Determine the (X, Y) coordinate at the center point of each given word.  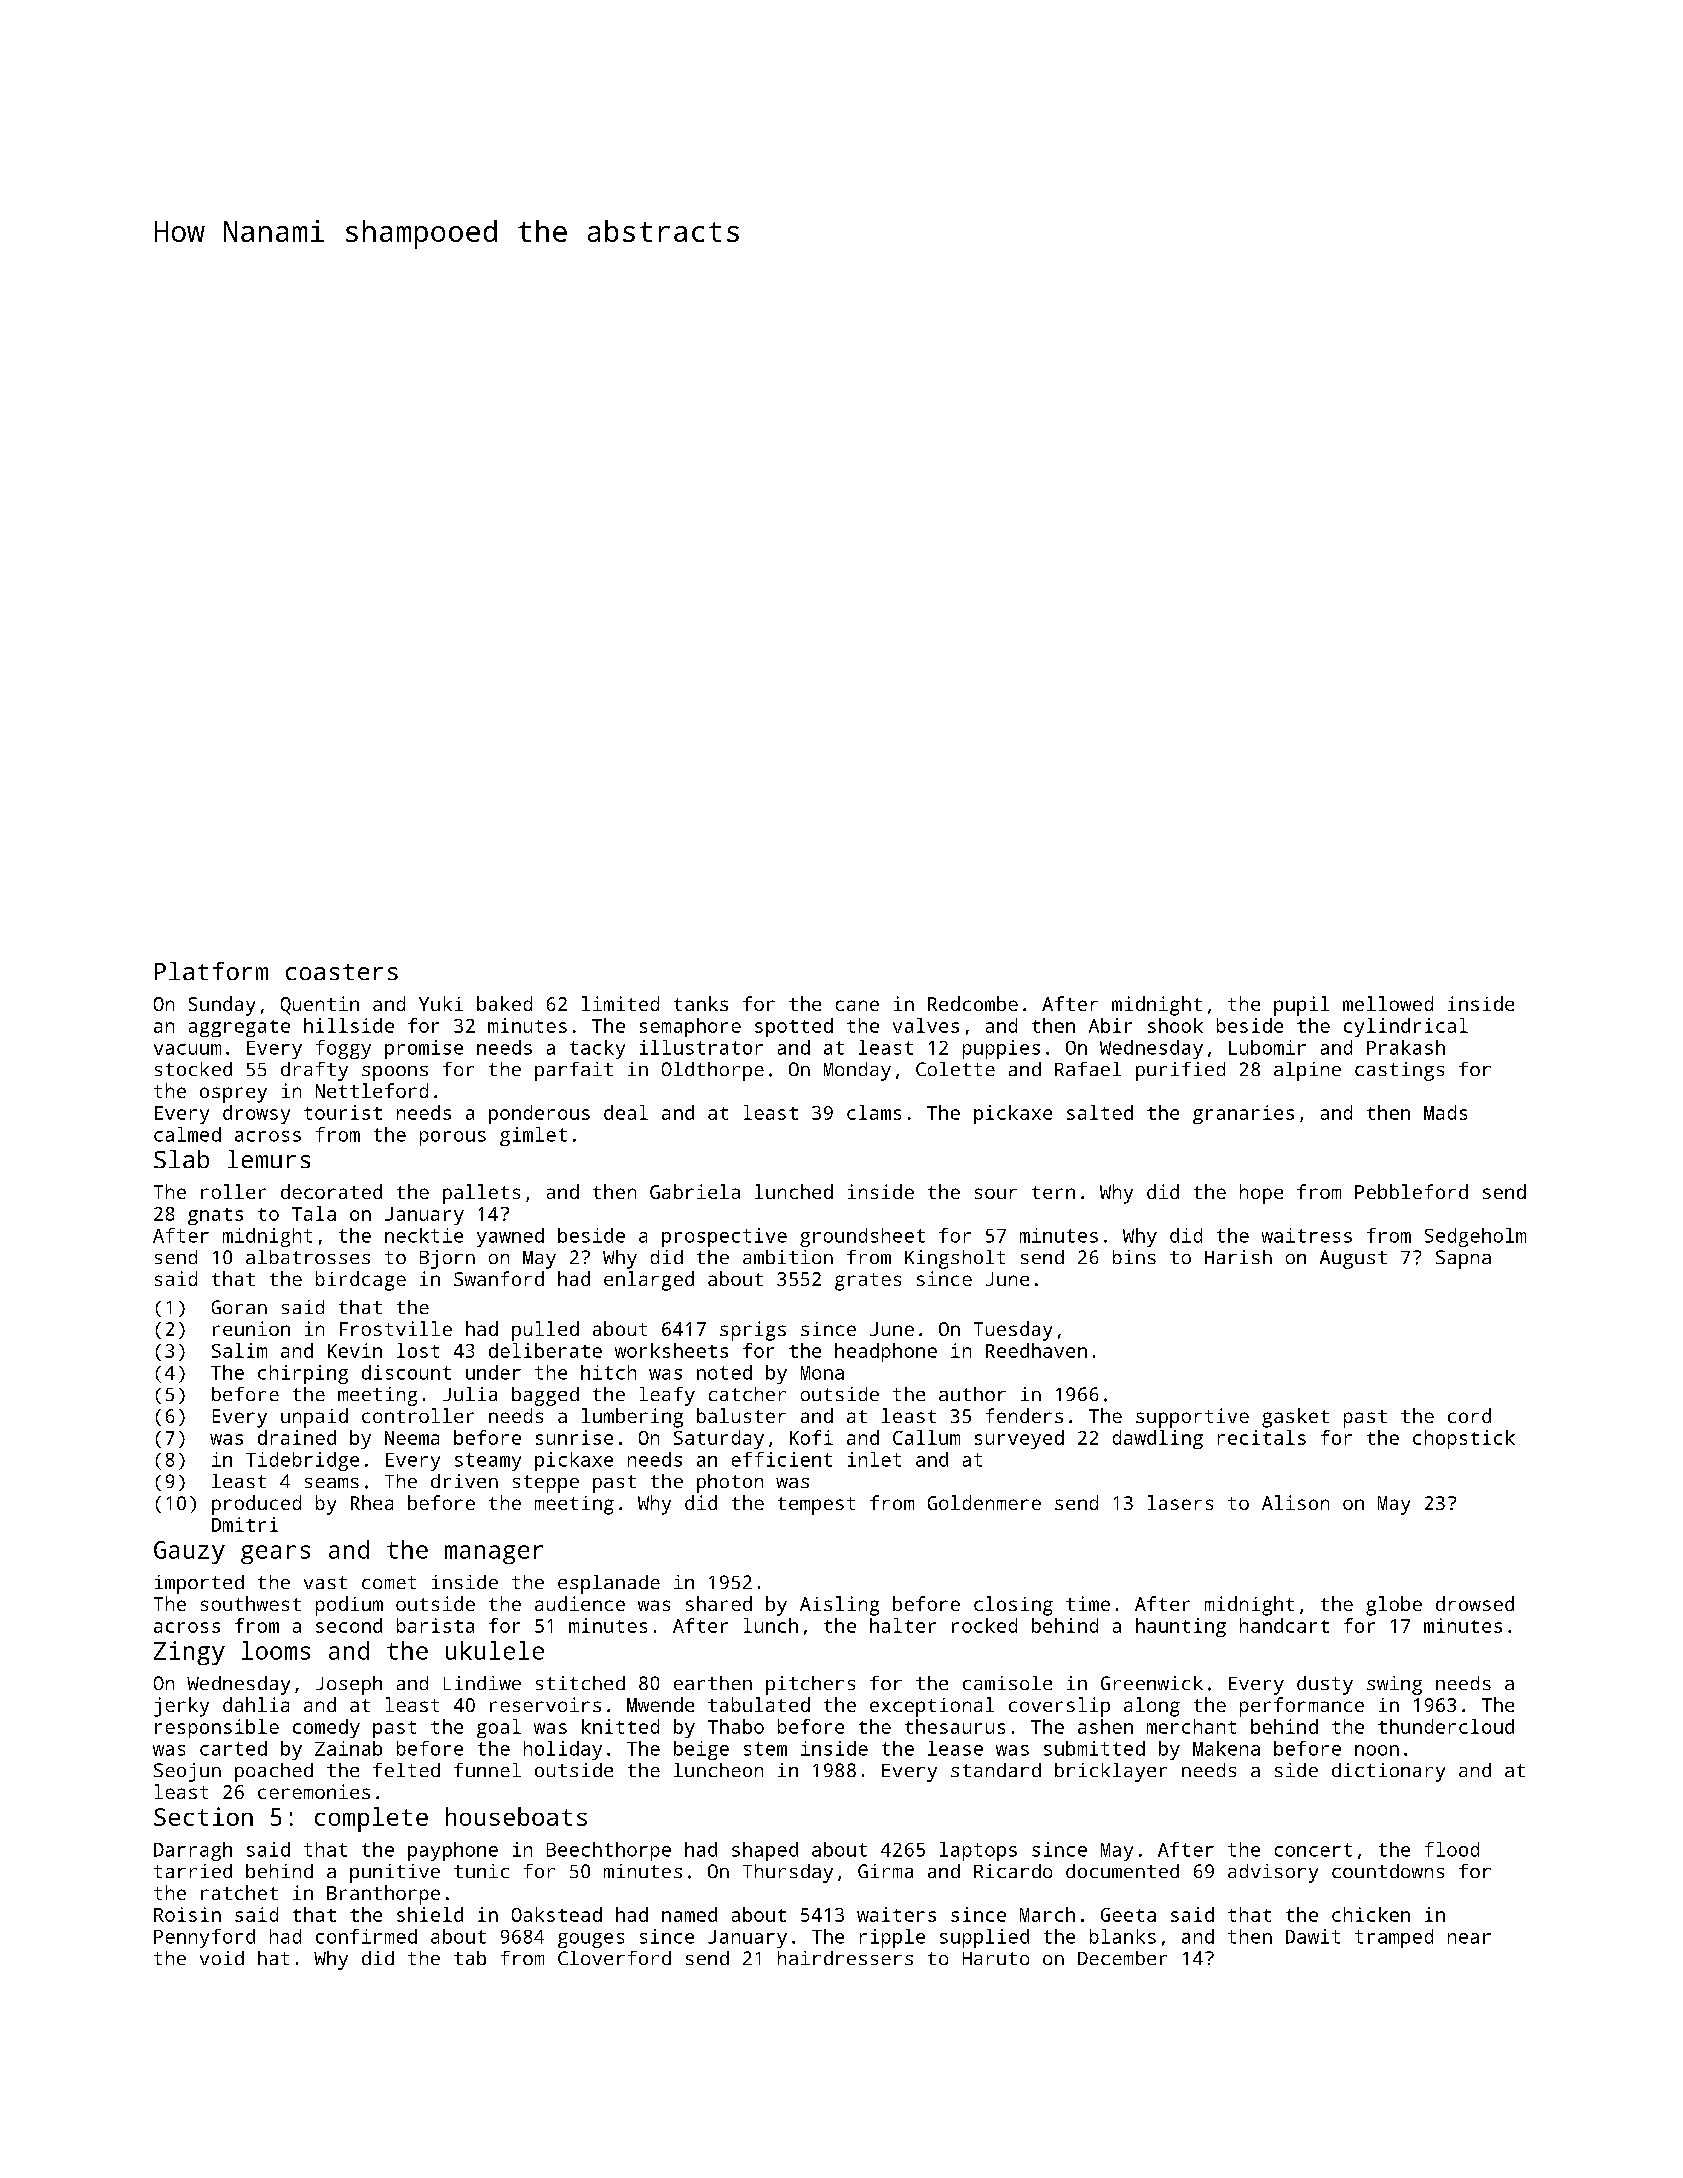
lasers (1180, 1502)
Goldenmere (984, 1502)
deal (626, 1112)
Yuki (441, 1003)
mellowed (1388, 1003)
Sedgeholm (1475, 1237)
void (222, 1958)
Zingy (189, 1653)
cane (857, 1005)
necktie (424, 1235)
